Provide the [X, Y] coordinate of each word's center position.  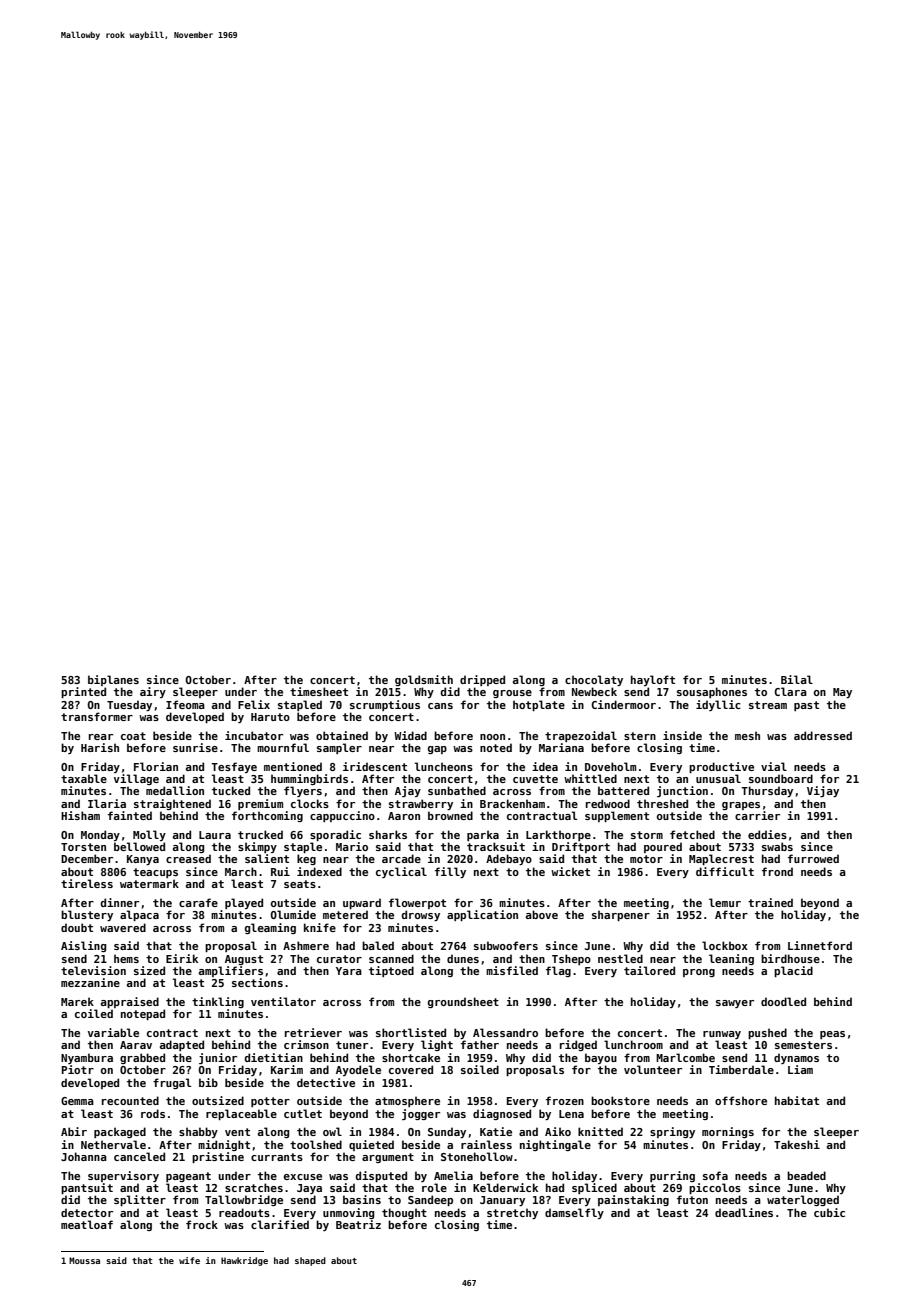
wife [189, 1260]
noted [496, 747]
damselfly [574, 1213]
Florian [156, 766]
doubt [77, 927]
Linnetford [820, 945]
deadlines [744, 1212]
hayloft [653, 680]
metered [345, 914]
